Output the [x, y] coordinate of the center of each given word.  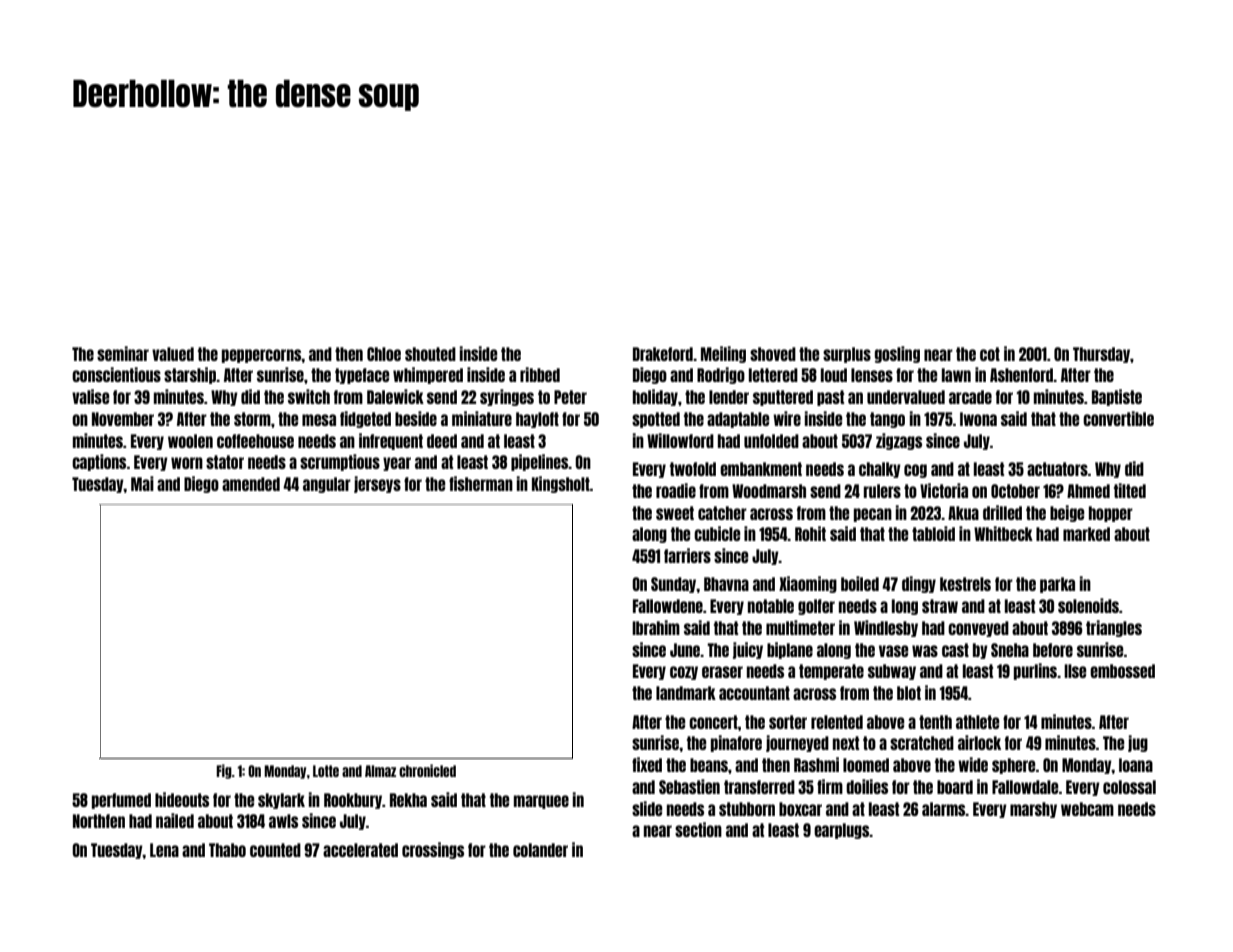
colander [540, 850]
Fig [224, 771]
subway [892, 672]
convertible [1118, 418]
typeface [362, 376]
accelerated [360, 850]
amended [251, 484]
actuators [1057, 469]
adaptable [738, 420]
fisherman [481, 483]
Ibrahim [656, 627]
